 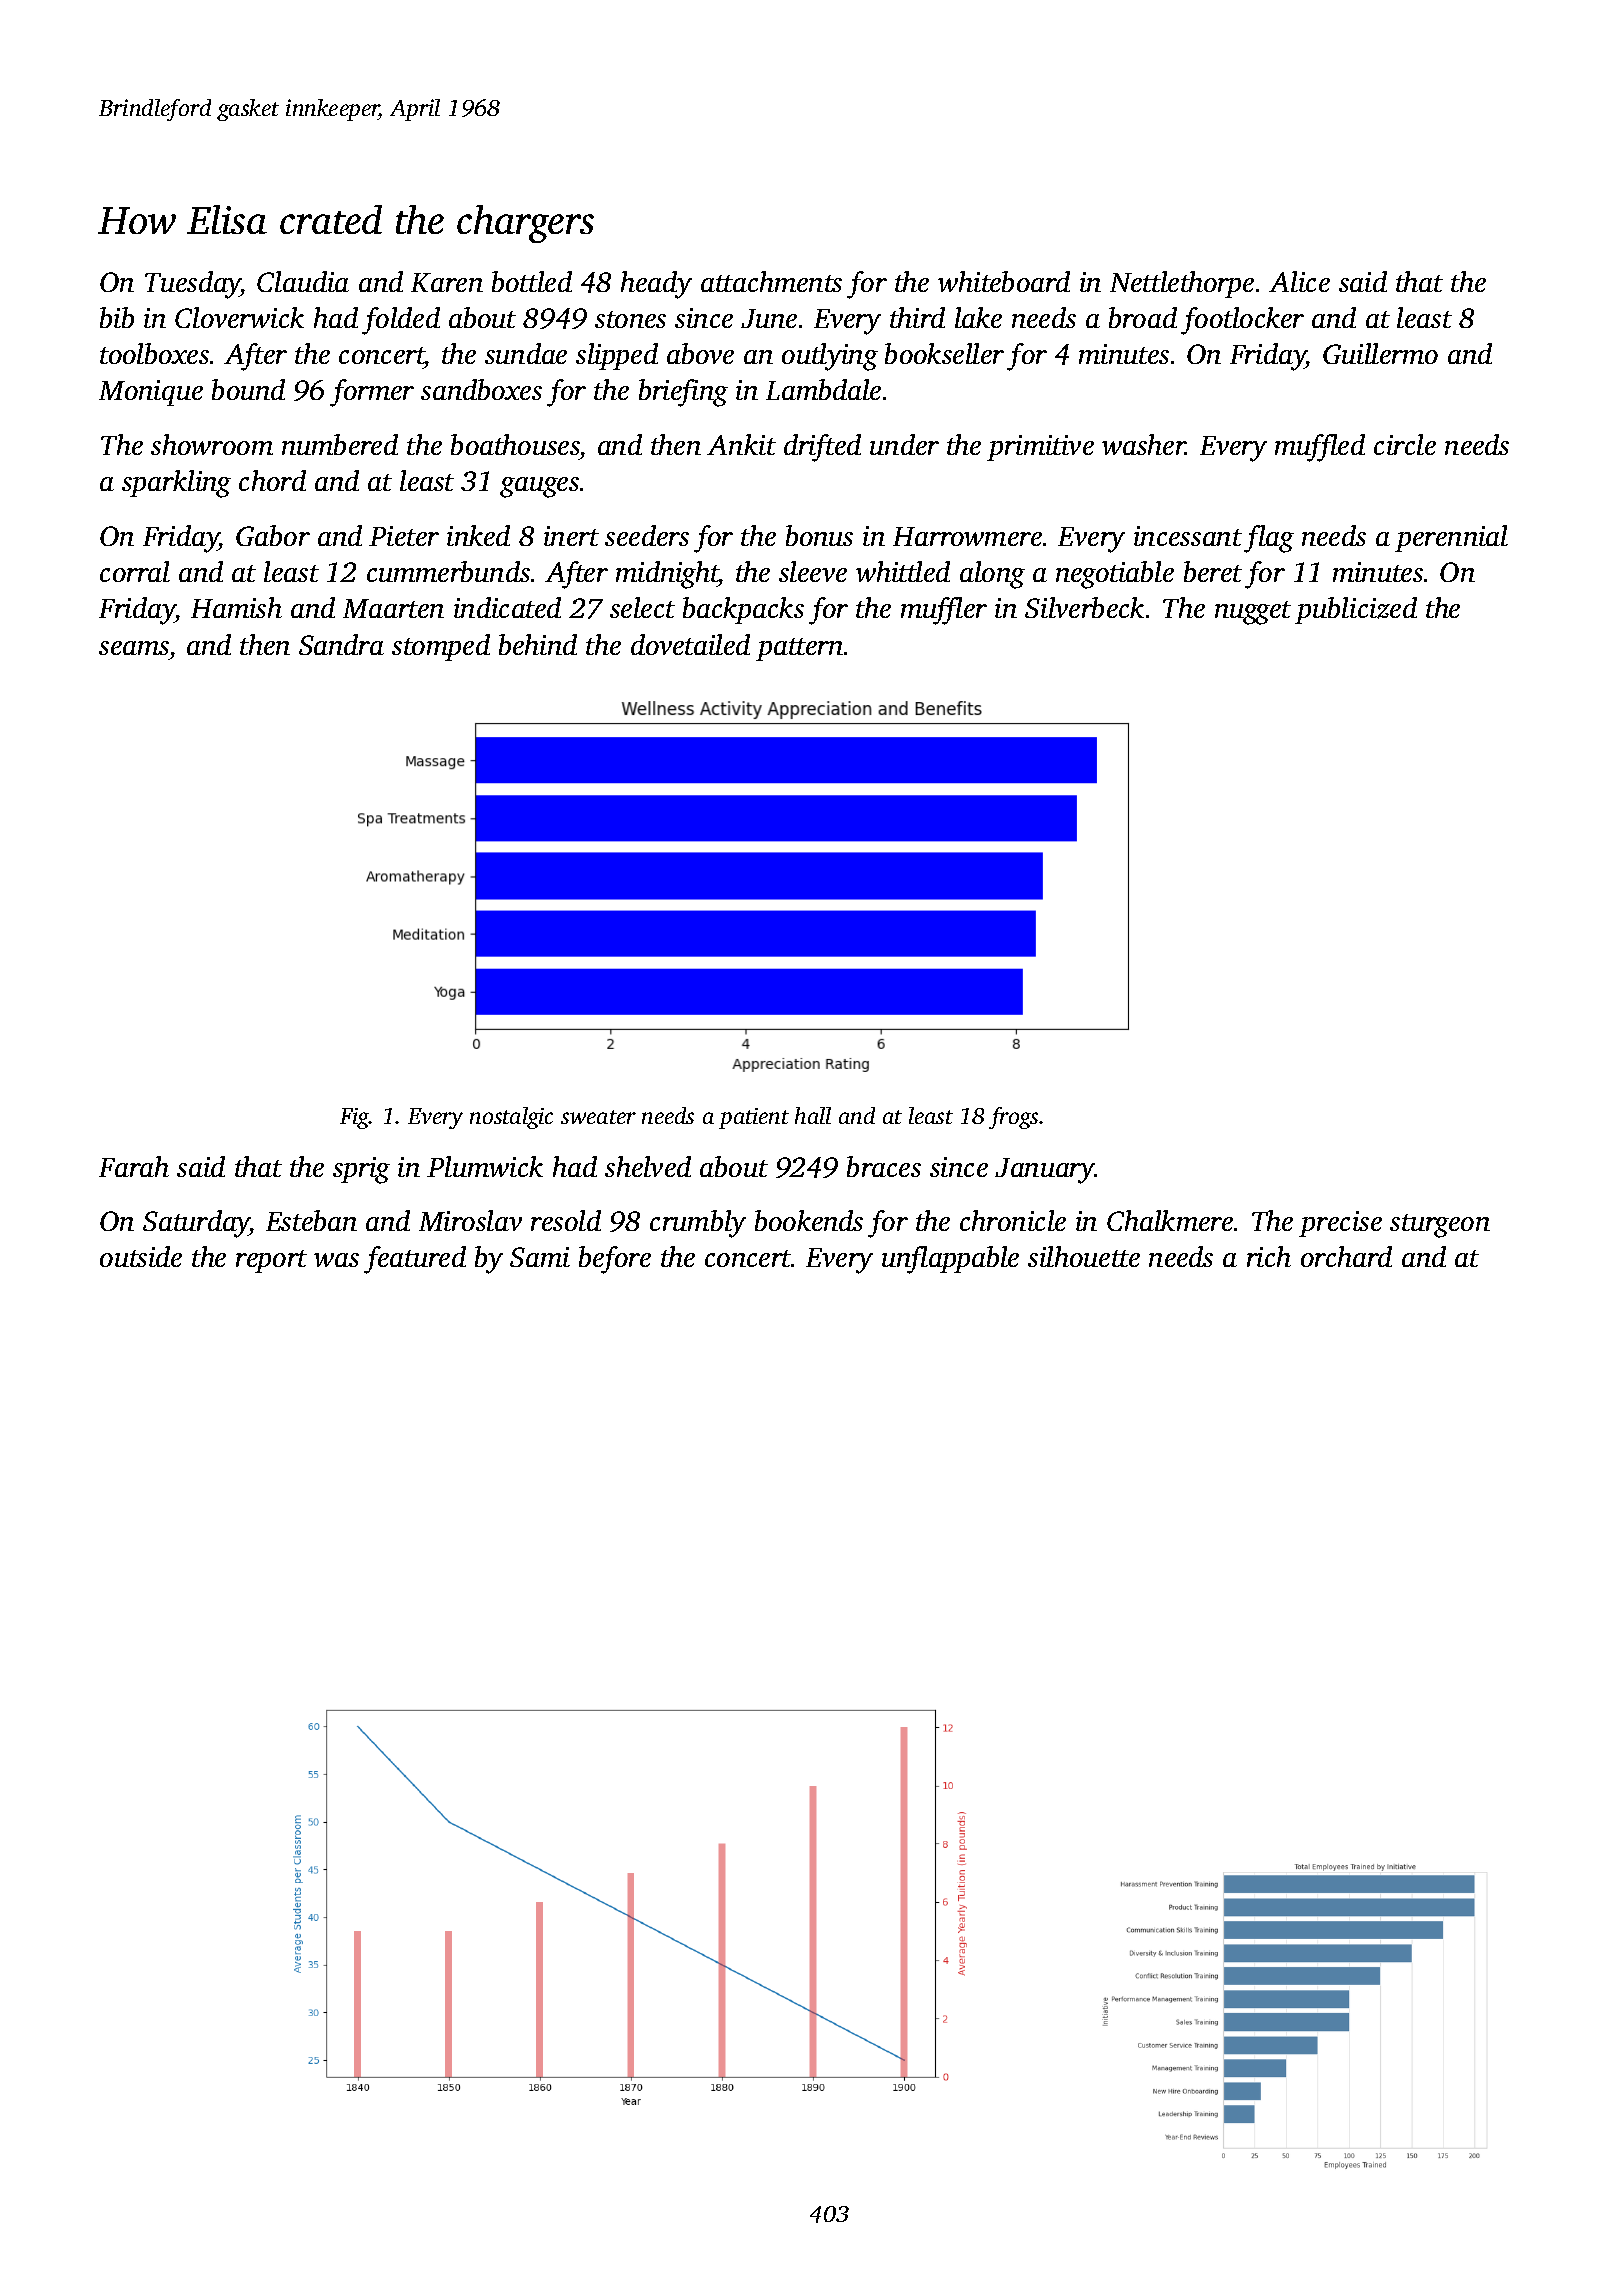 What do you see at coordinates (615, 1260) in the screenshot?
I see `before` at bounding box center [615, 1260].
